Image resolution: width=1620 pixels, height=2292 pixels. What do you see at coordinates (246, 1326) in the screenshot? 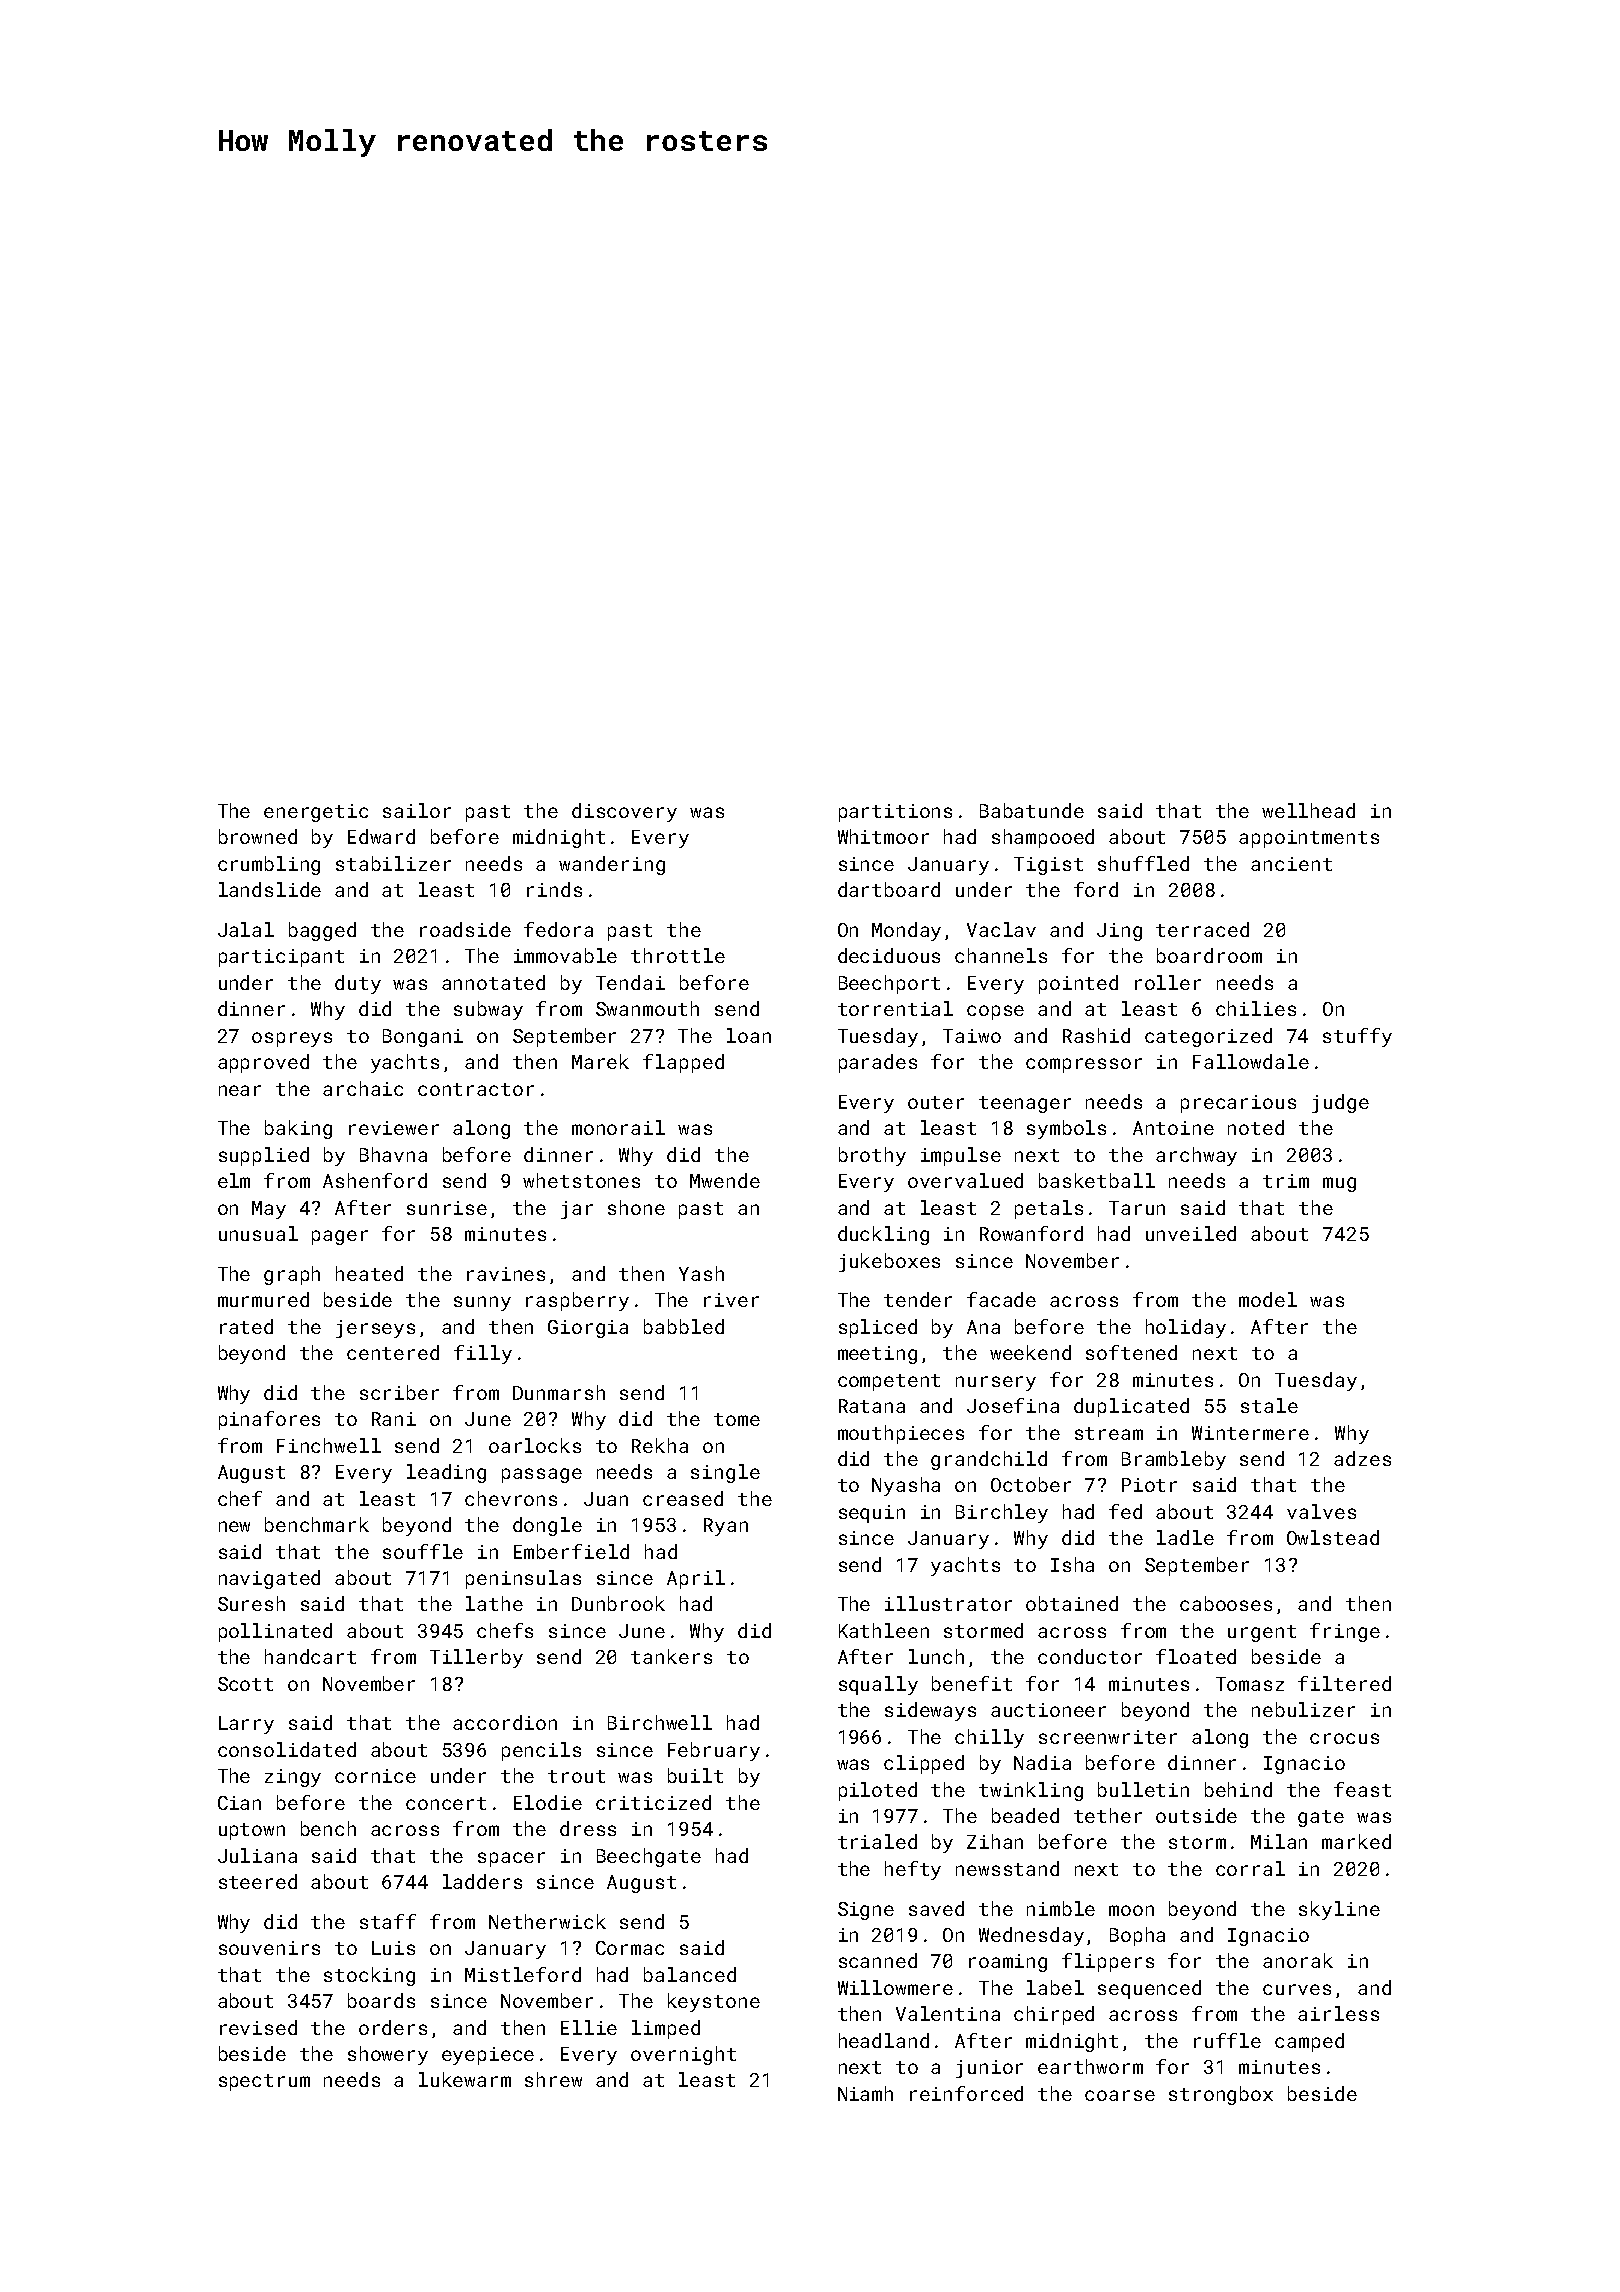
I see `rated` at bounding box center [246, 1326].
